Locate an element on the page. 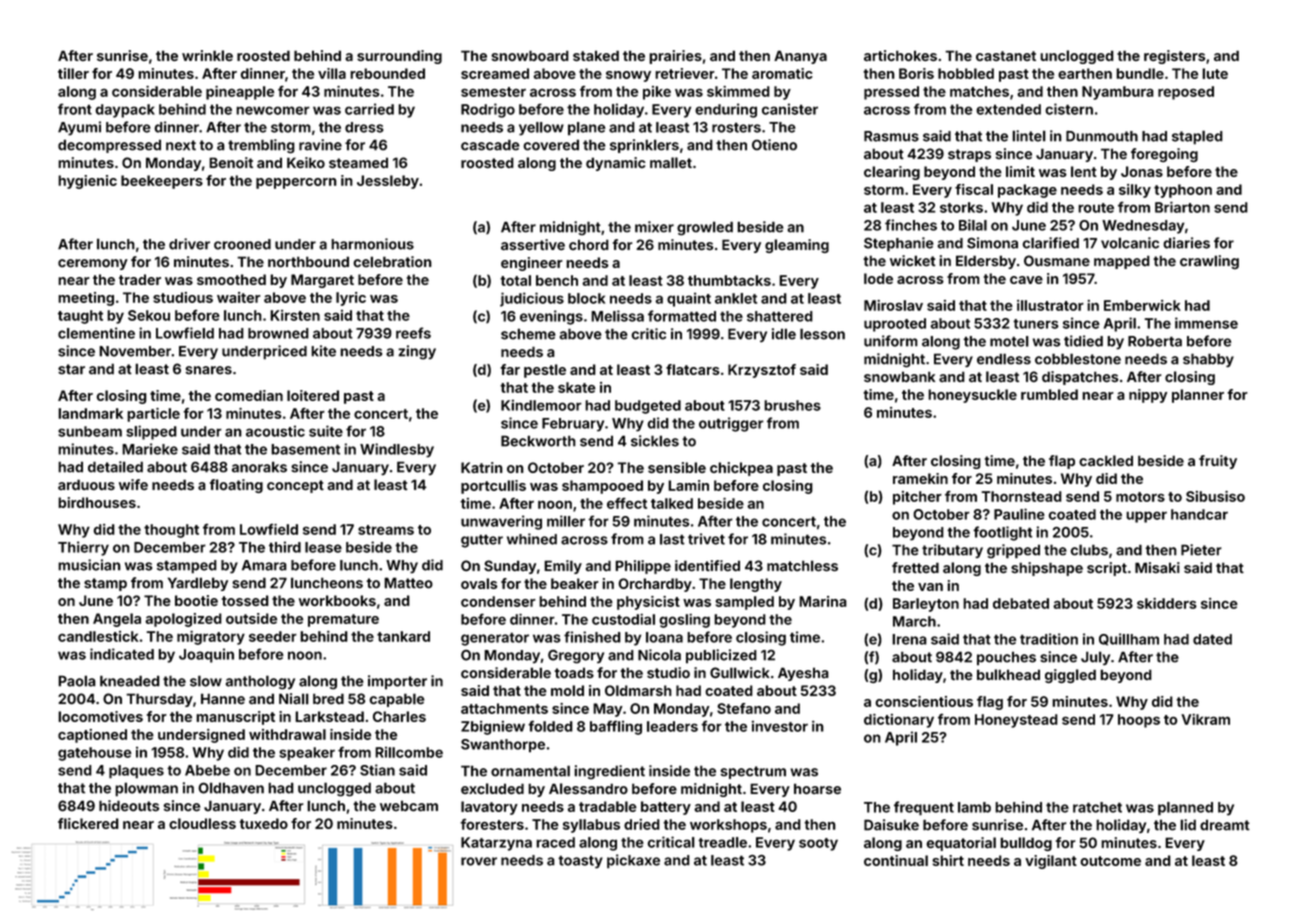  pitcher is located at coordinates (917, 498).
